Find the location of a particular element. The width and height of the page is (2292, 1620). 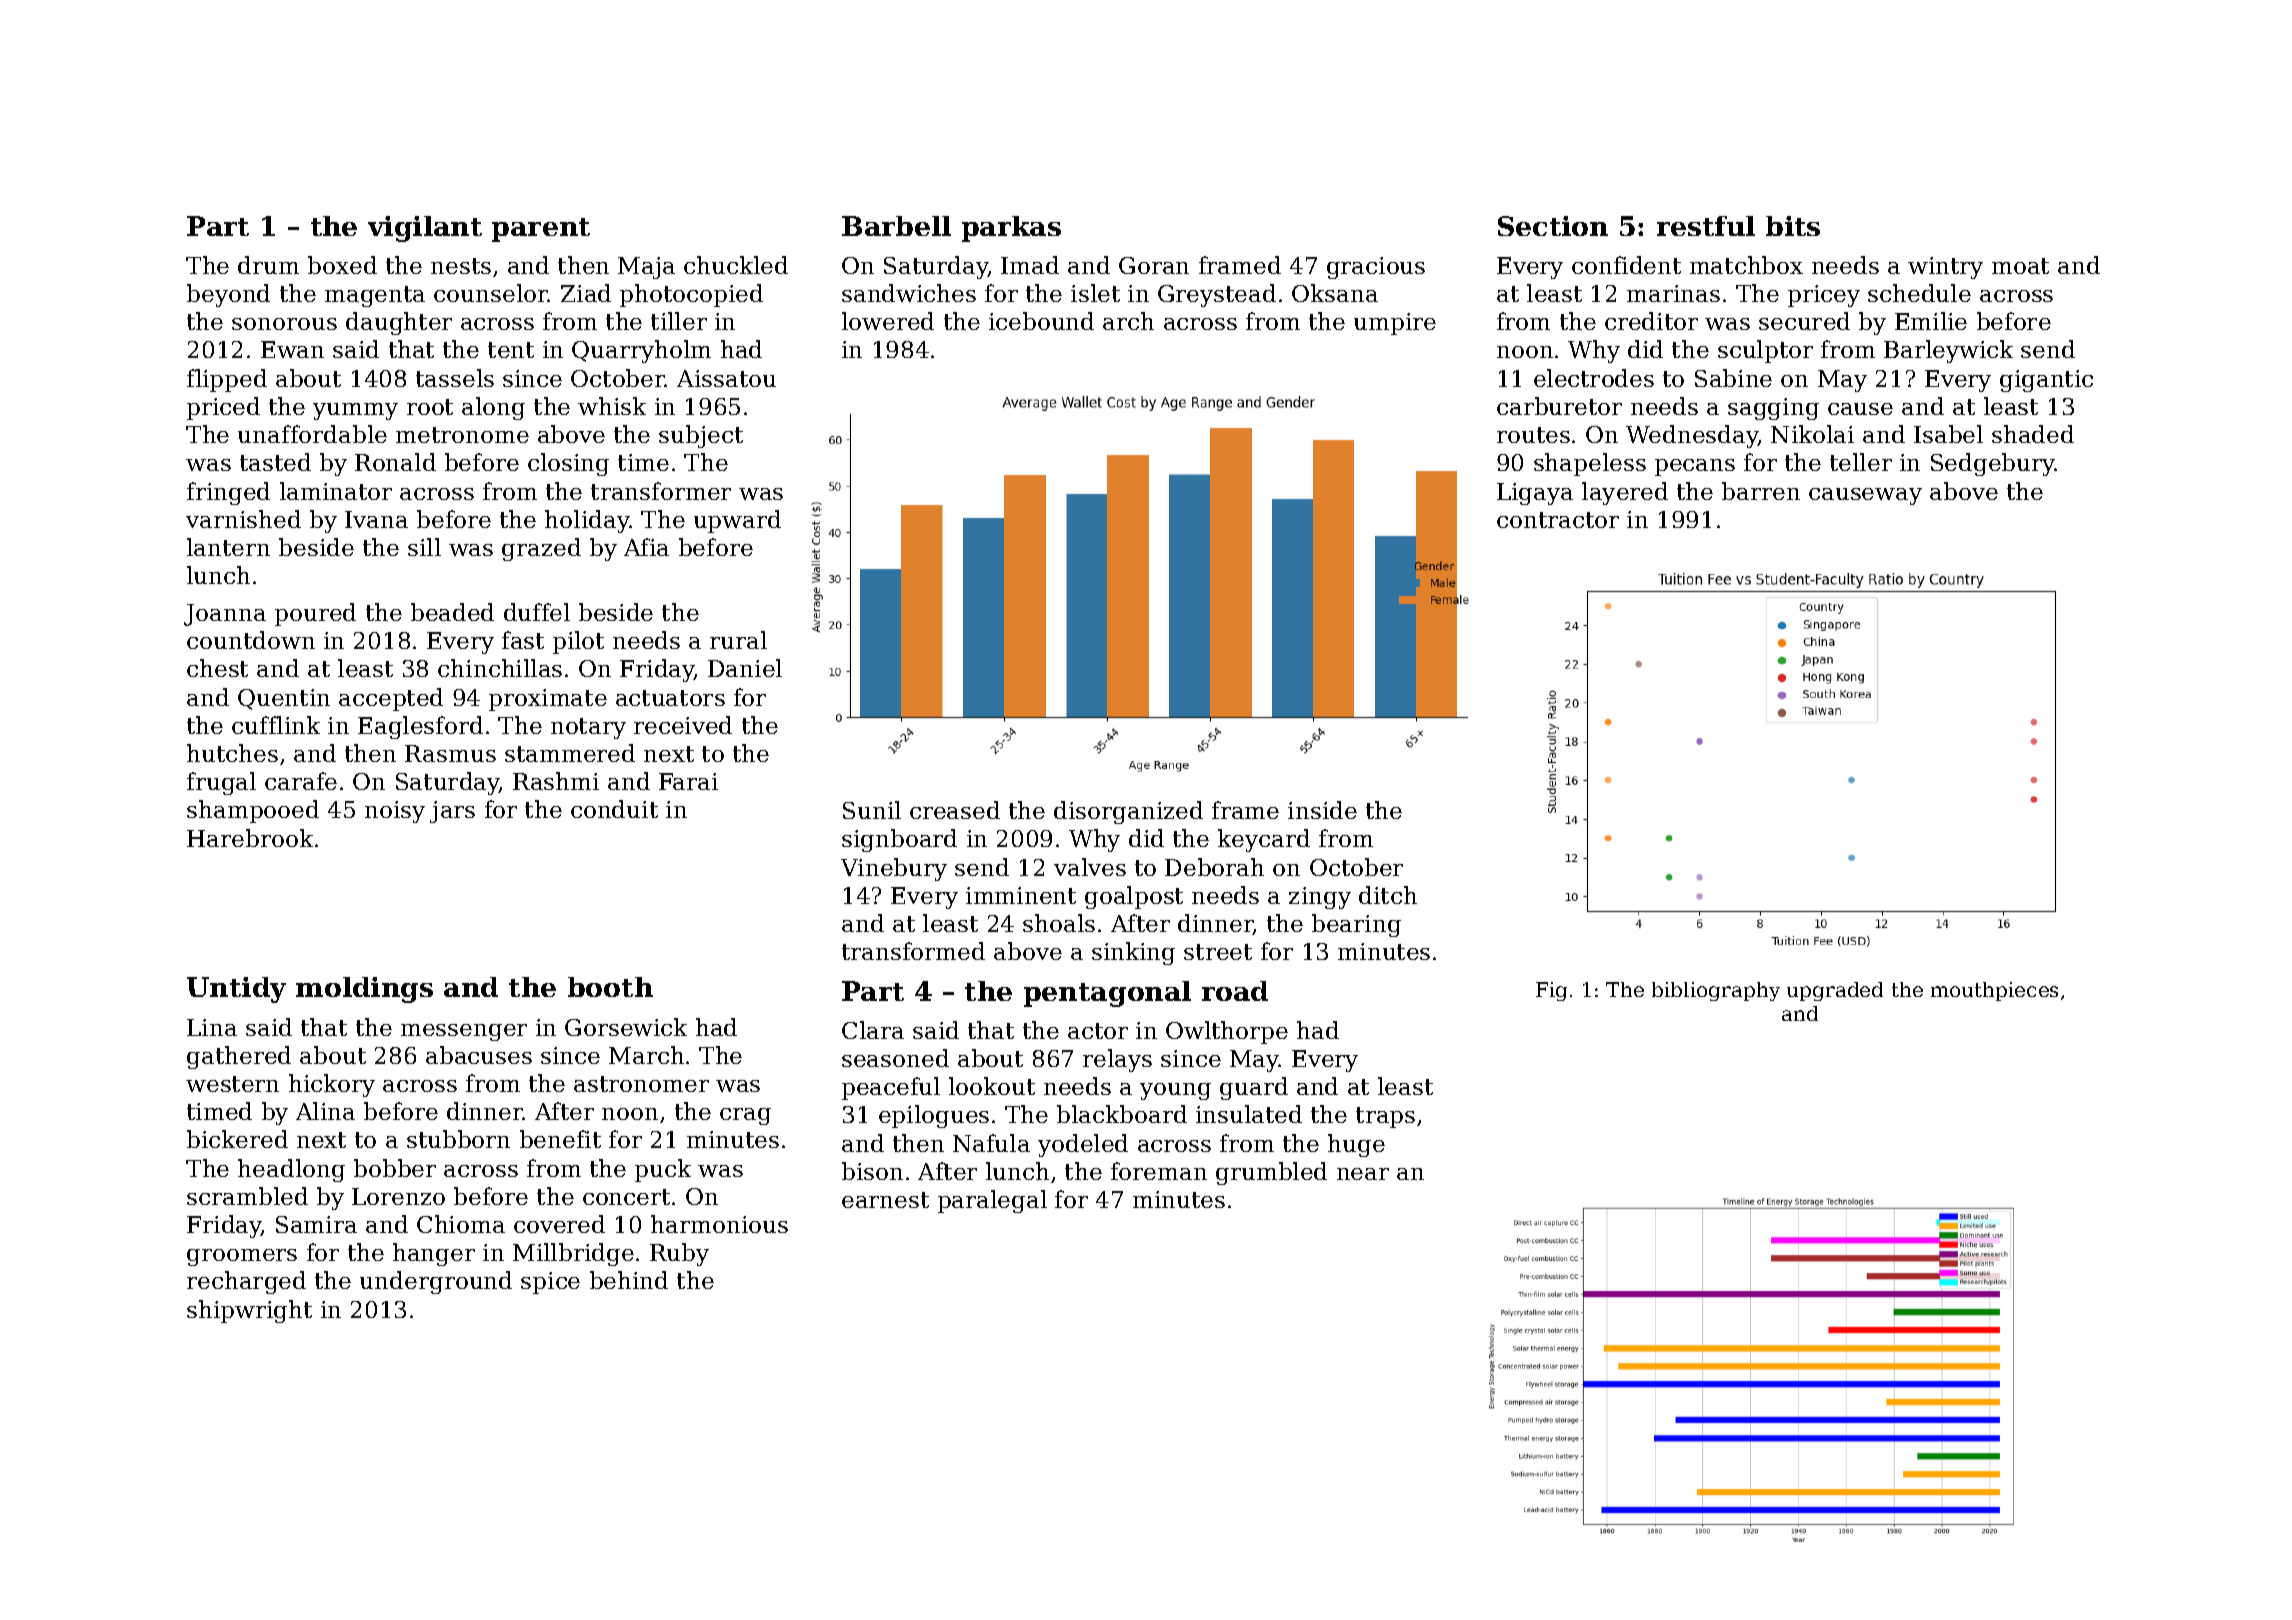

carburetor is located at coordinates (1559, 406).
